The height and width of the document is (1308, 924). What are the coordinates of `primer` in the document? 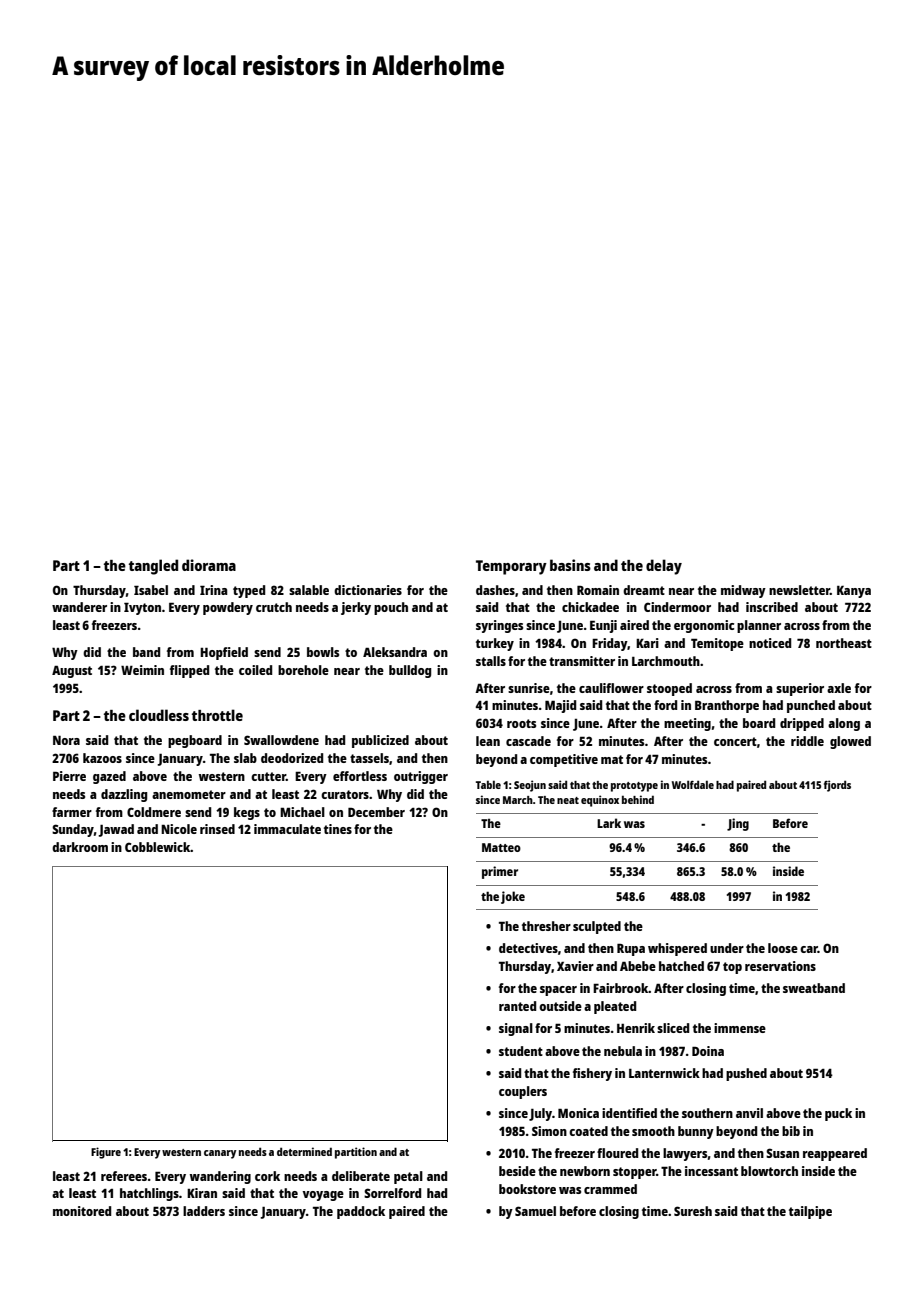 It's located at (500, 872).
